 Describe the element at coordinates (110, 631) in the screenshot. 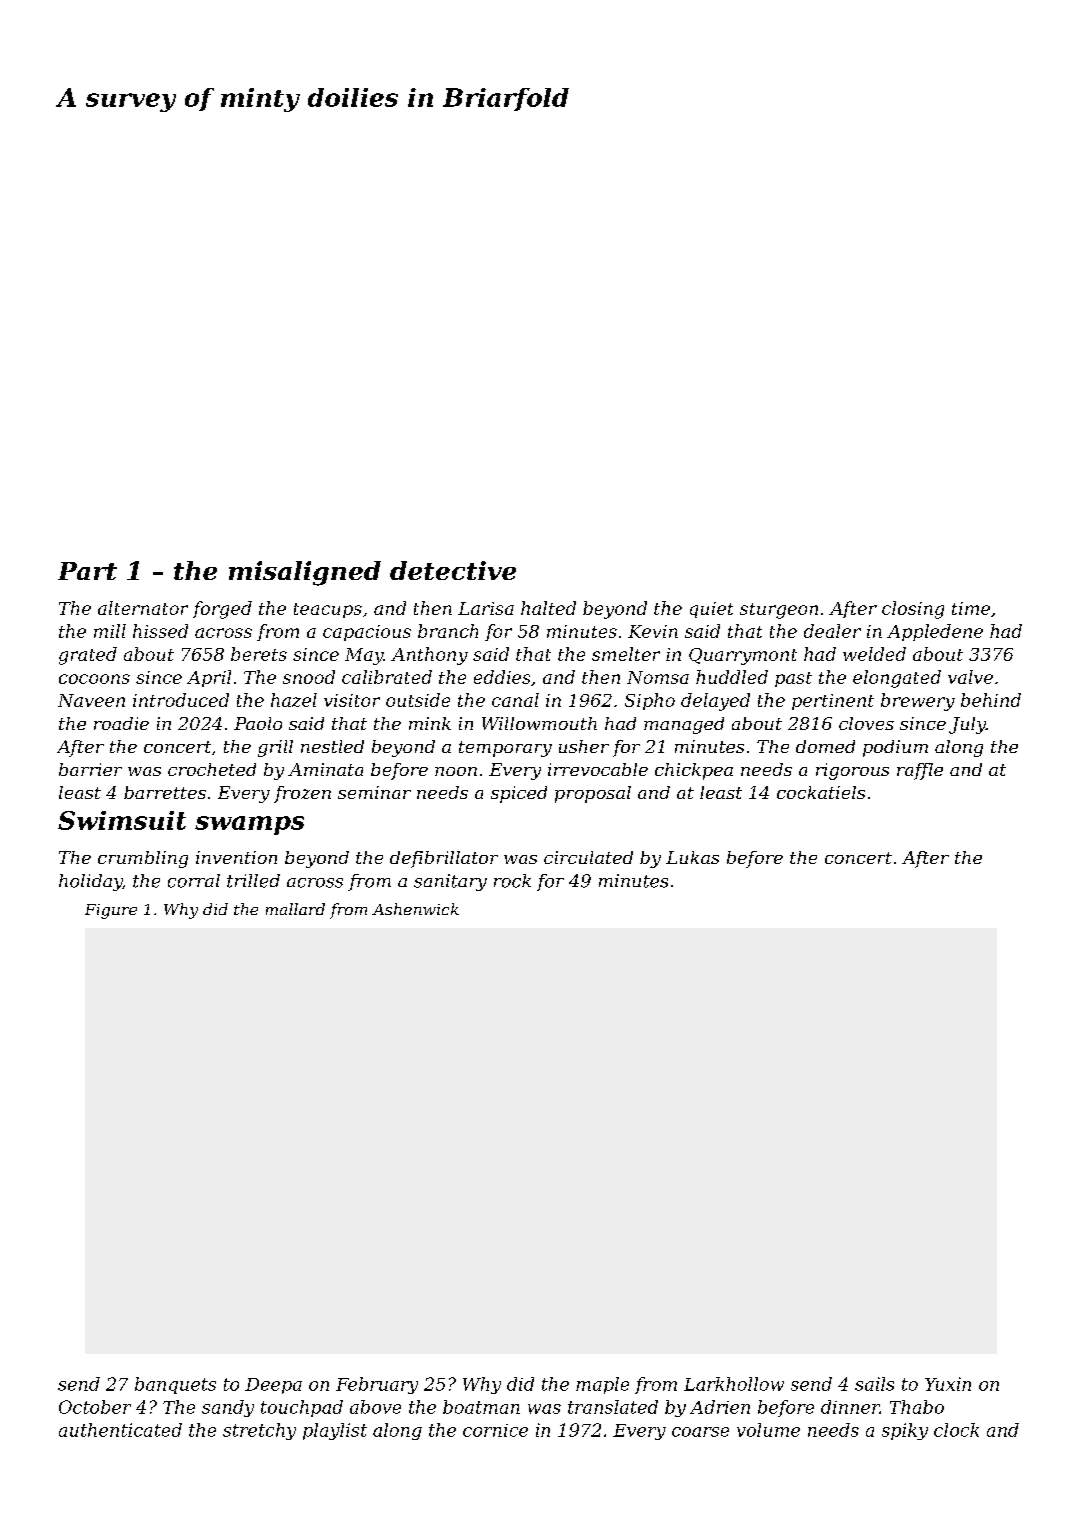

I see `mill` at that location.
